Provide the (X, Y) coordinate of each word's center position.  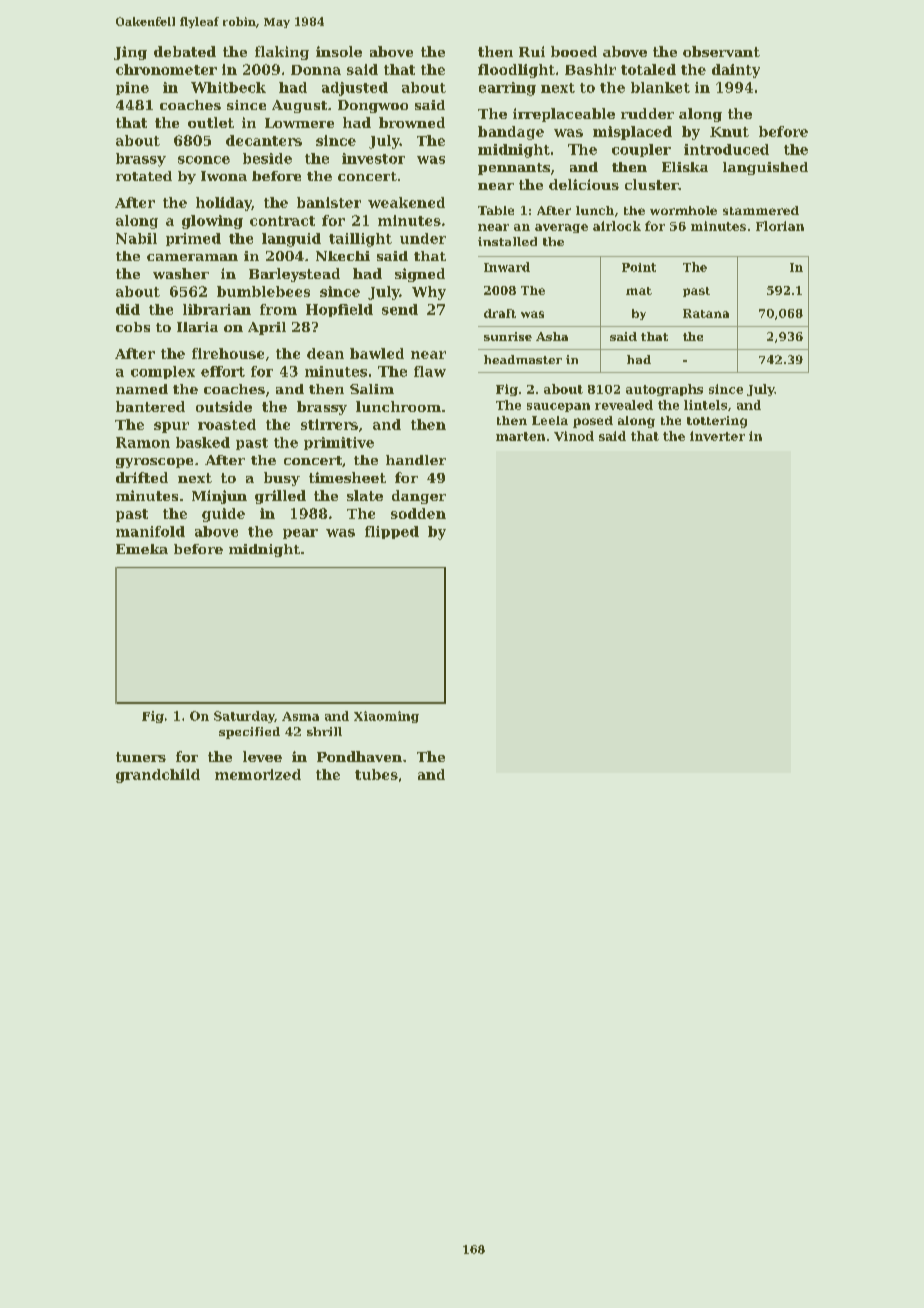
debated (185, 51)
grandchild (158, 776)
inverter (717, 436)
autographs (664, 390)
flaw (430, 371)
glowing (212, 222)
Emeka (142, 549)
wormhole (683, 210)
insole (339, 51)
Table (496, 210)
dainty (736, 71)
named (142, 389)
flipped (392, 532)
